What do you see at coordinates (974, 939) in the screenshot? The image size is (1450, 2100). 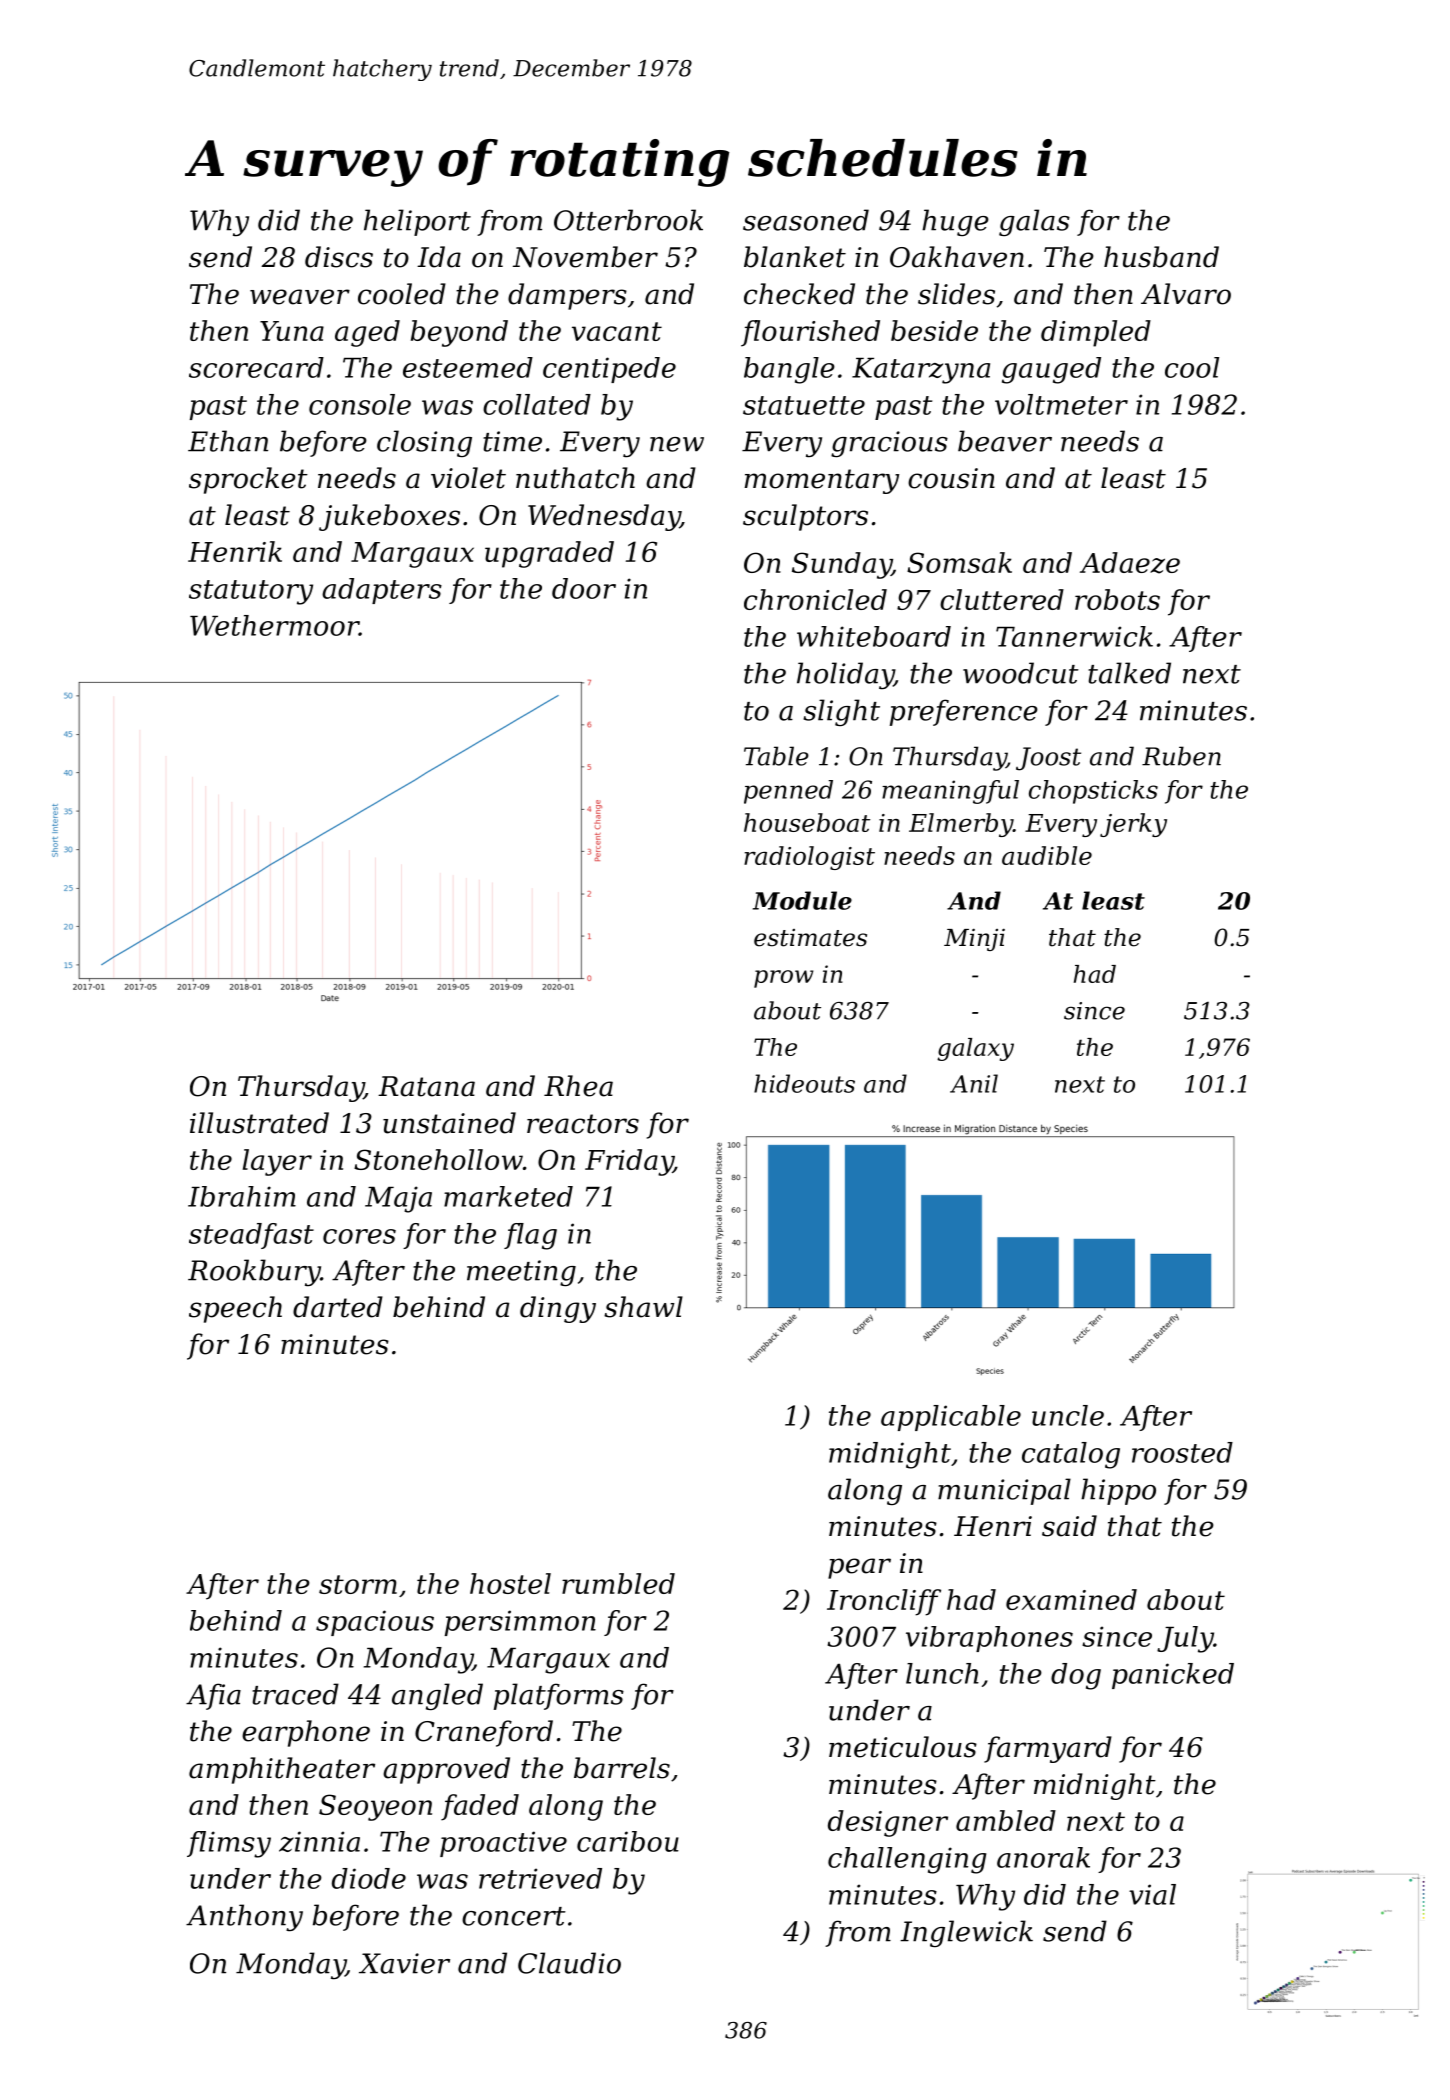 I see `Minji` at bounding box center [974, 939].
